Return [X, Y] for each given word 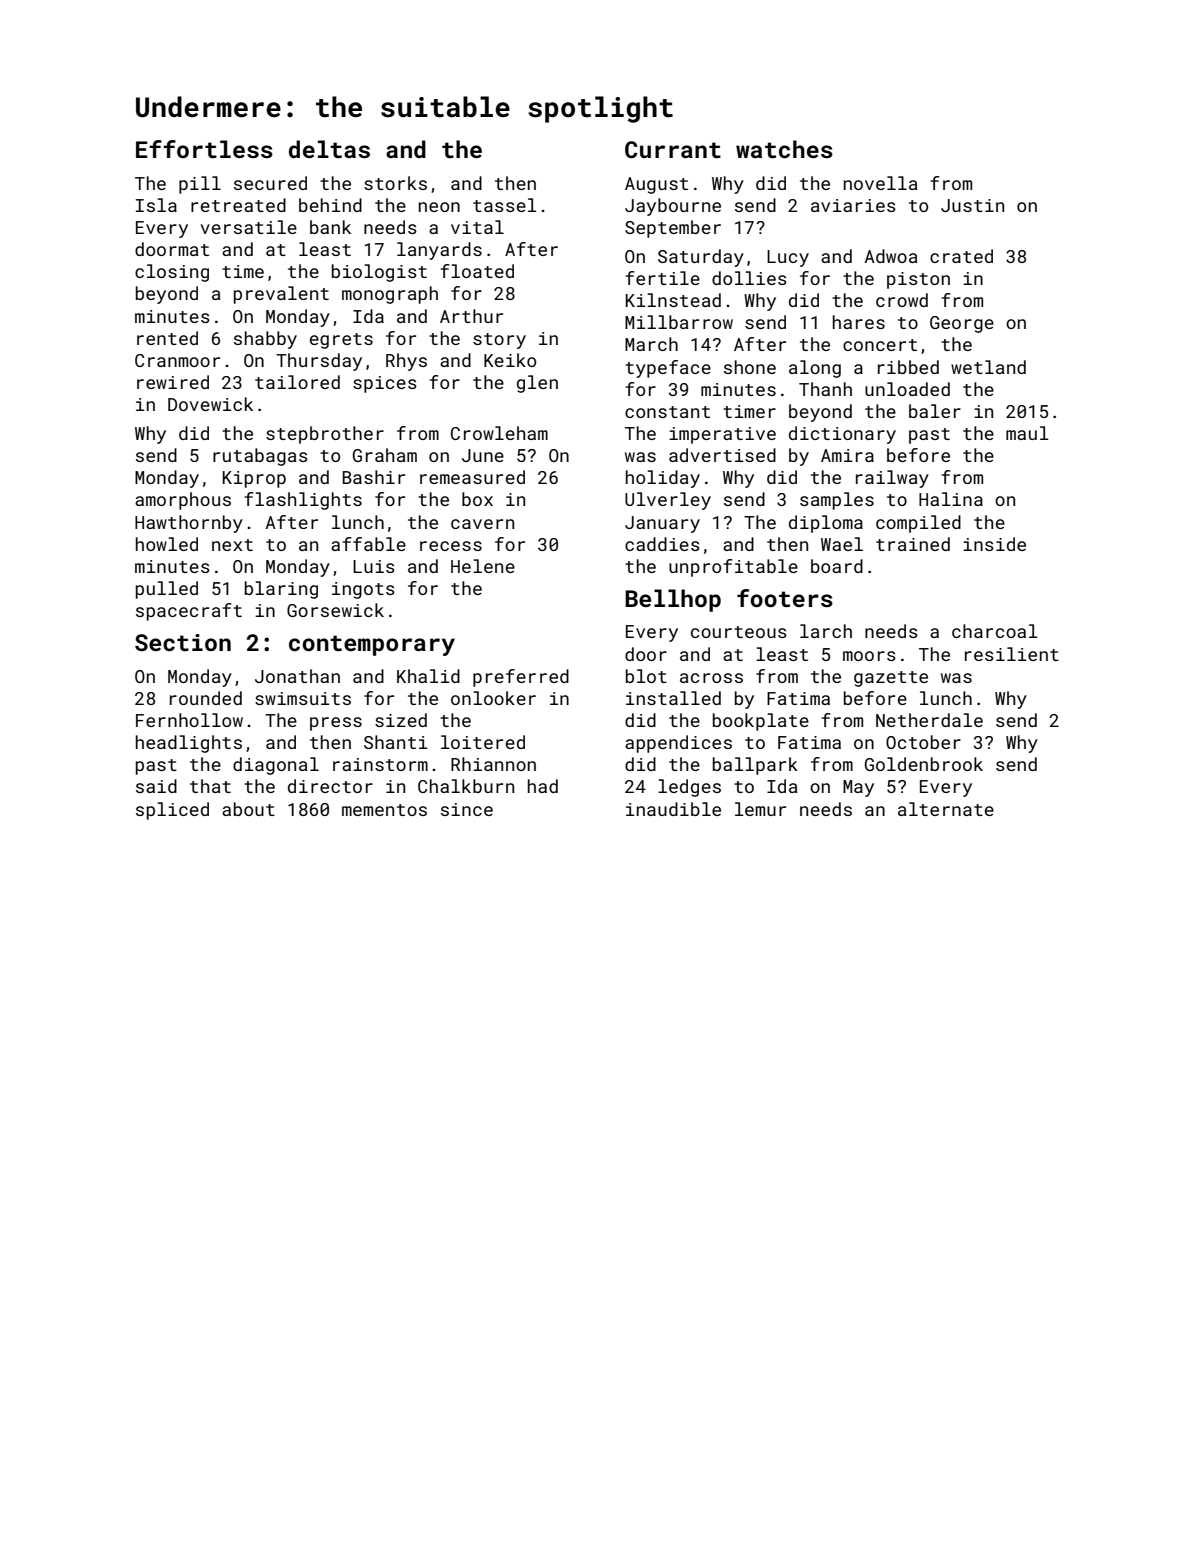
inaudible [673, 809]
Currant [673, 149]
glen [537, 384]
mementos [384, 810]
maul [1027, 433]
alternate [946, 809]
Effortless [204, 149]
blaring [281, 590]
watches [784, 149]
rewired [173, 382]
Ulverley [668, 501]
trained [913, 544]
